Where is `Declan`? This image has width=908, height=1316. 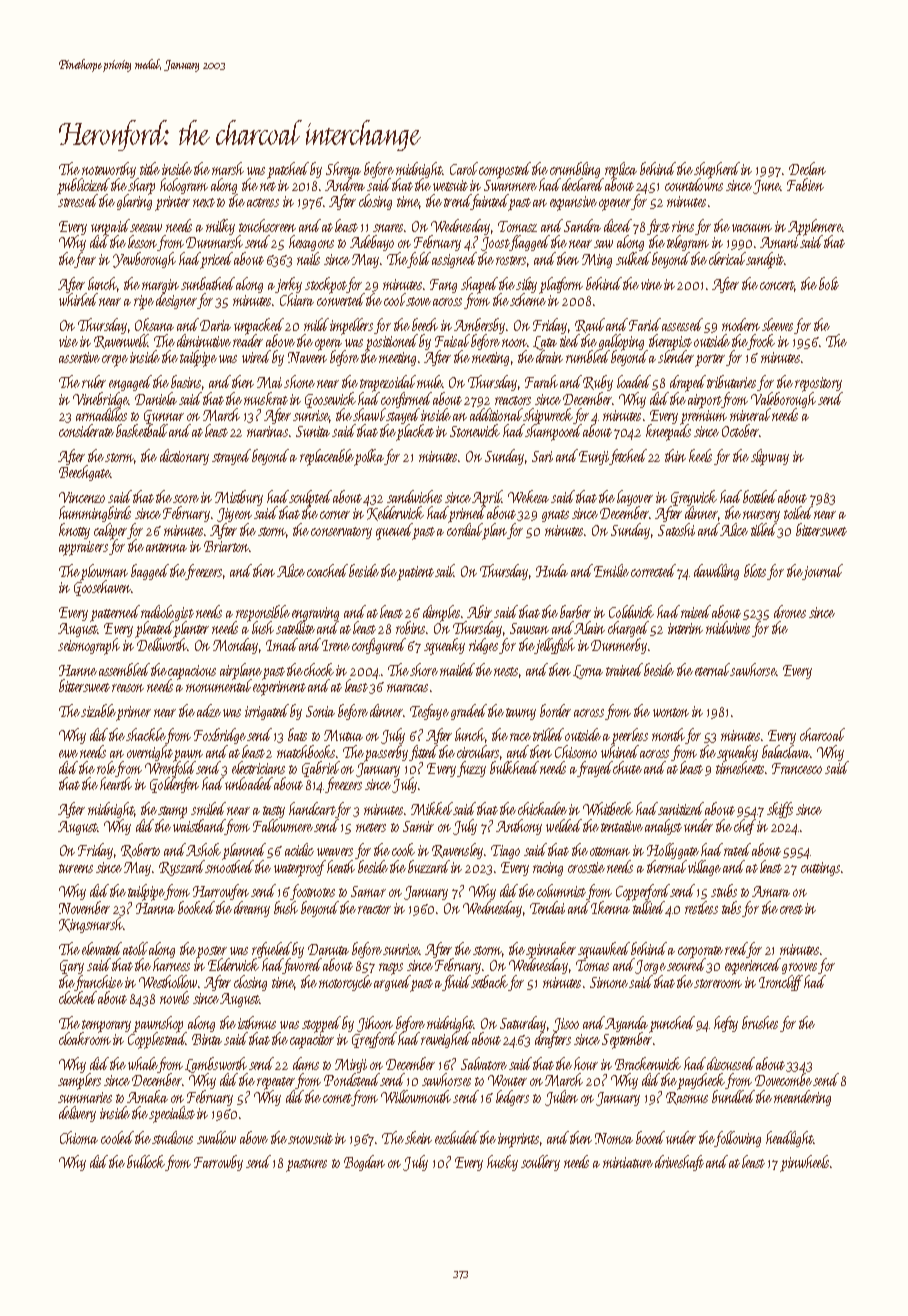
Declan is located at coordinates (807, 168).
